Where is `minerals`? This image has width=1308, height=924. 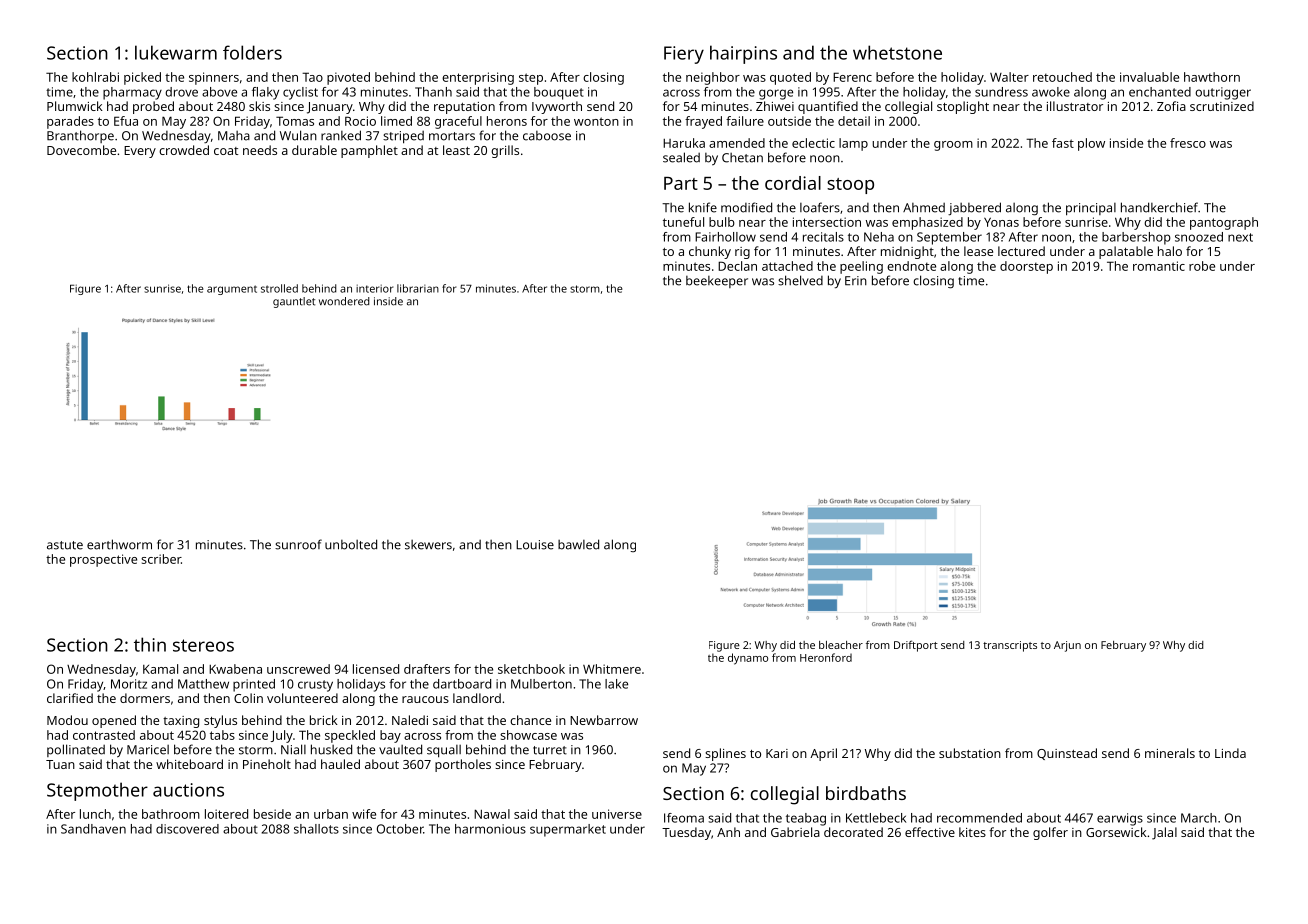
minerals is located at coordinates (1170, 753).
